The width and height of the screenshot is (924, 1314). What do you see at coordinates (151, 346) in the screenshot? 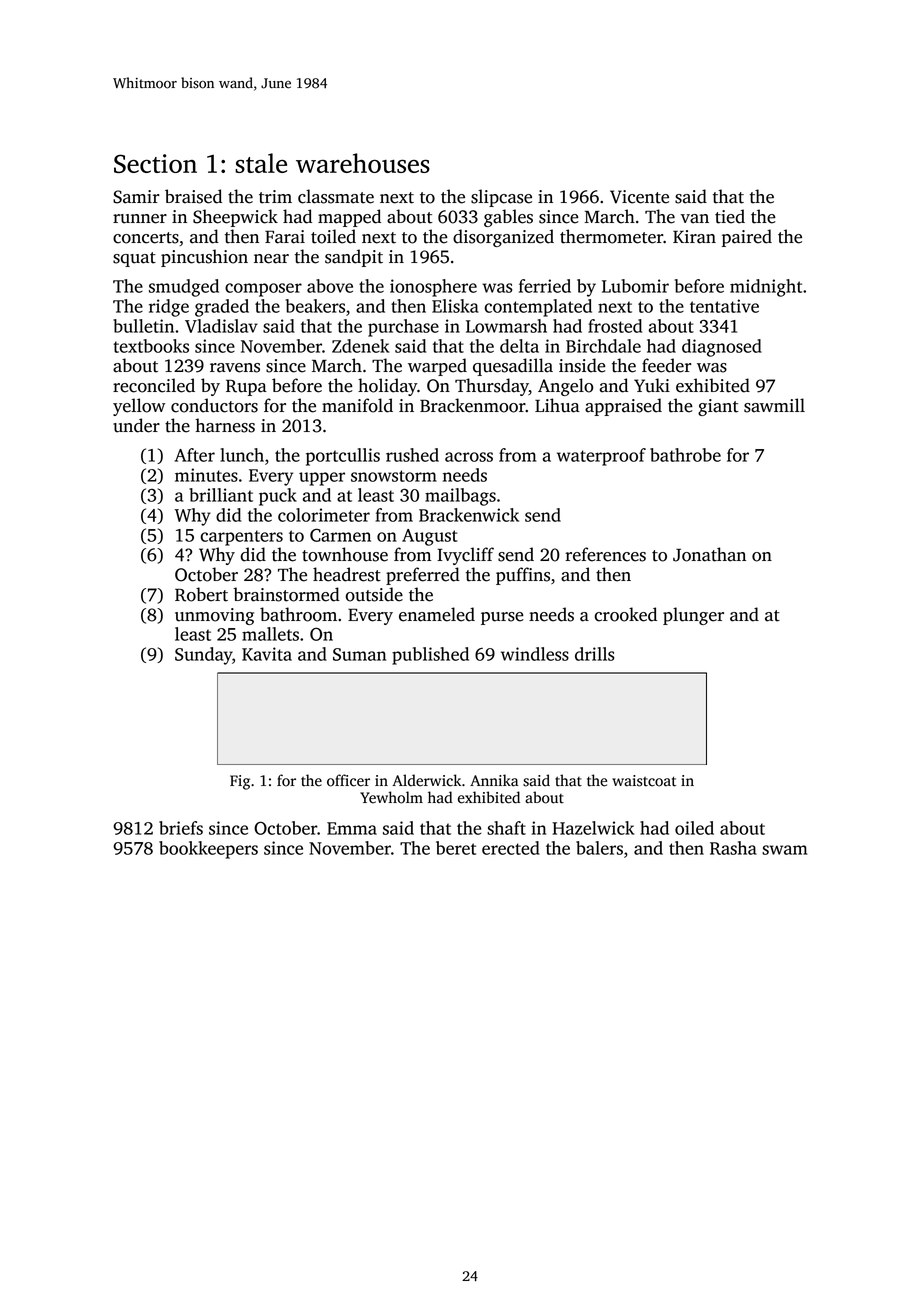
I see `textbooks` at bounding box center [151, 346].
